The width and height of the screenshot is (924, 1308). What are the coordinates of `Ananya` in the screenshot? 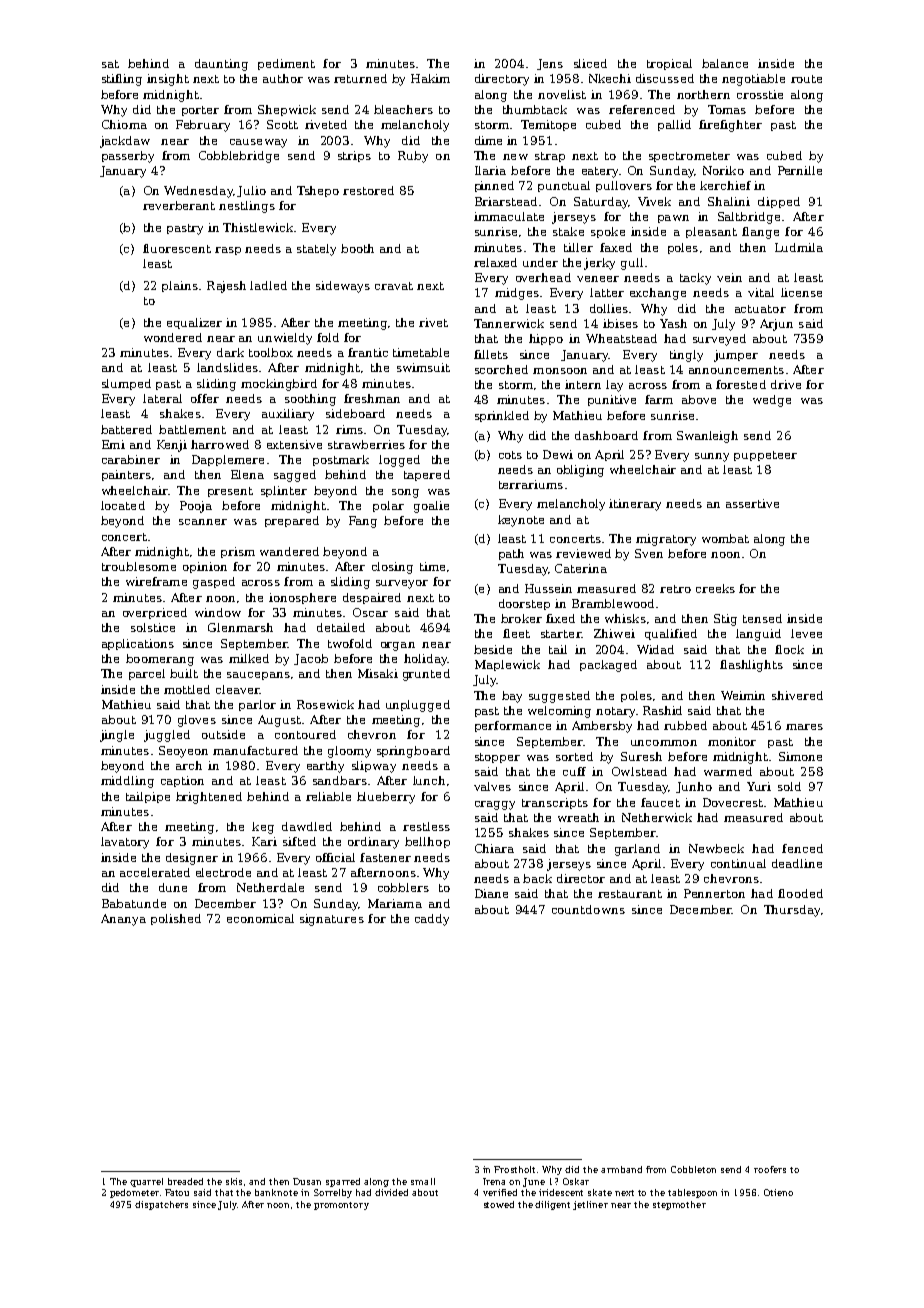 It's located at (123, 920).
